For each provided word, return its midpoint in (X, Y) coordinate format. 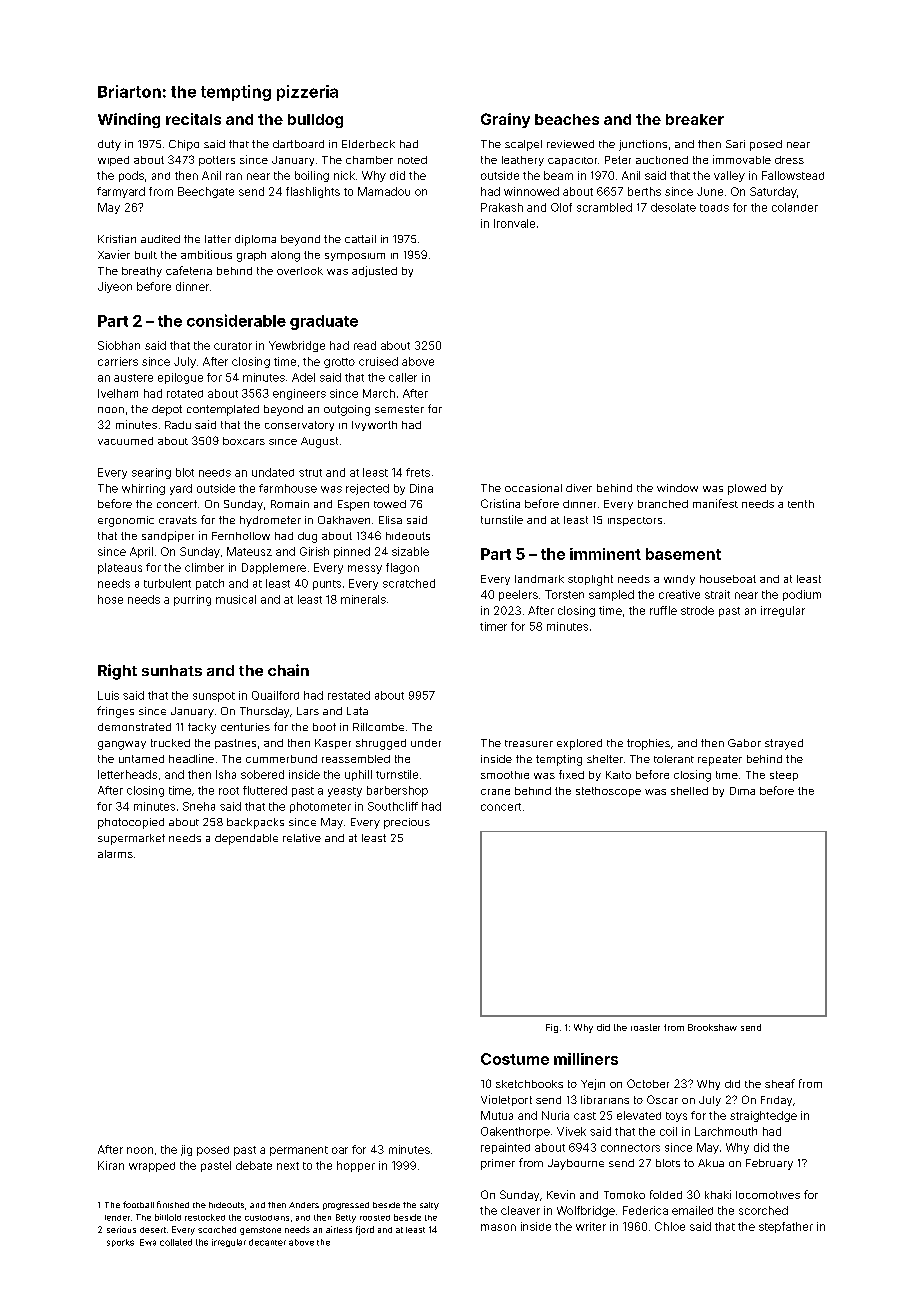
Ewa (148, 1242)
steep (784, 776)
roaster (645, 1027)
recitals (193, 119)
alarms (115, 854)
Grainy (505, 120)
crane (495, 792)
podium (802, 595)
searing (151, 473)
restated (349, 695)
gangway (122, 745)
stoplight (590, 580)
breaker (695, 119)
